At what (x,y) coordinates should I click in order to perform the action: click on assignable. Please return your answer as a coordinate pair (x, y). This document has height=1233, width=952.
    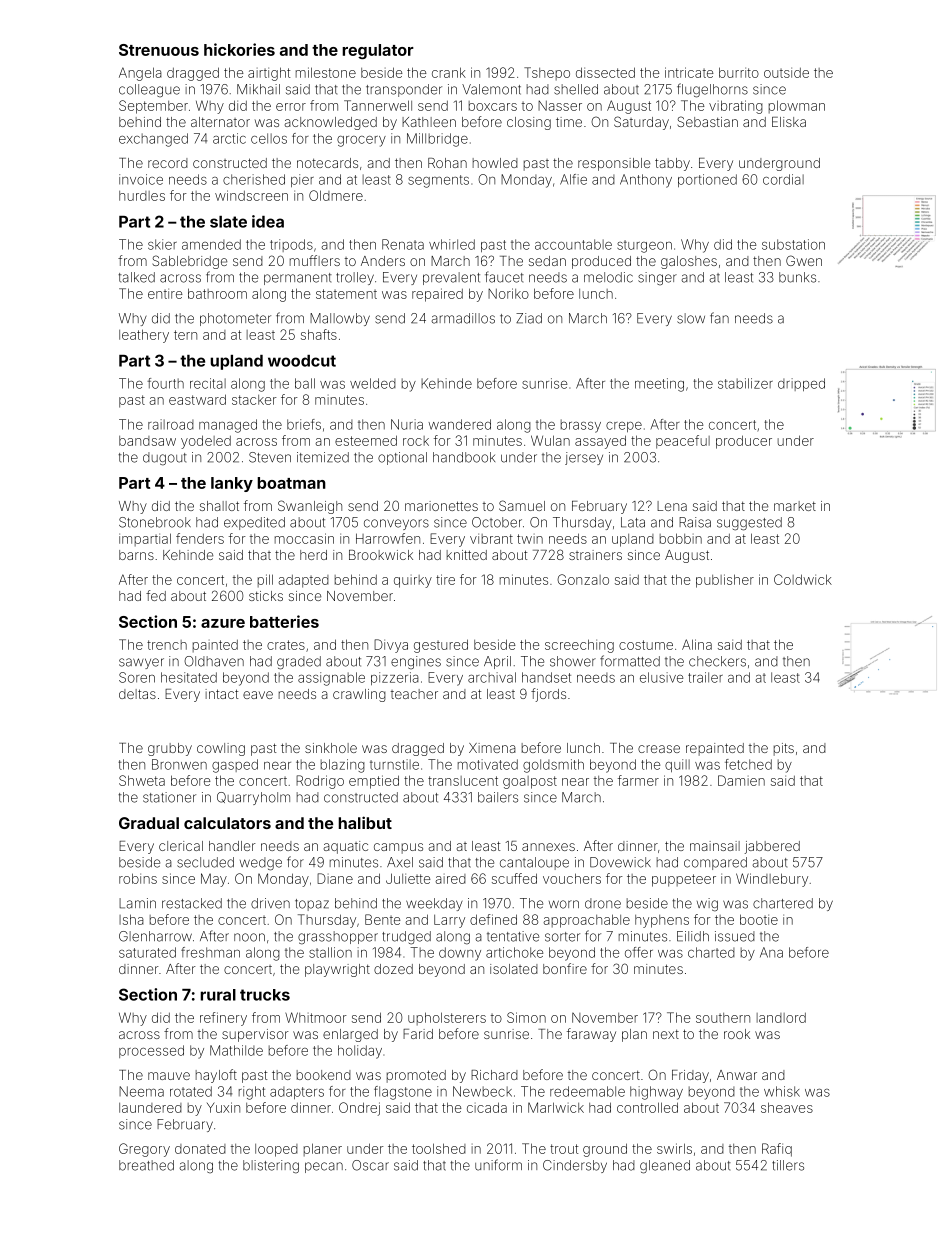
    Looking at the image, I should click on (331, 679).
